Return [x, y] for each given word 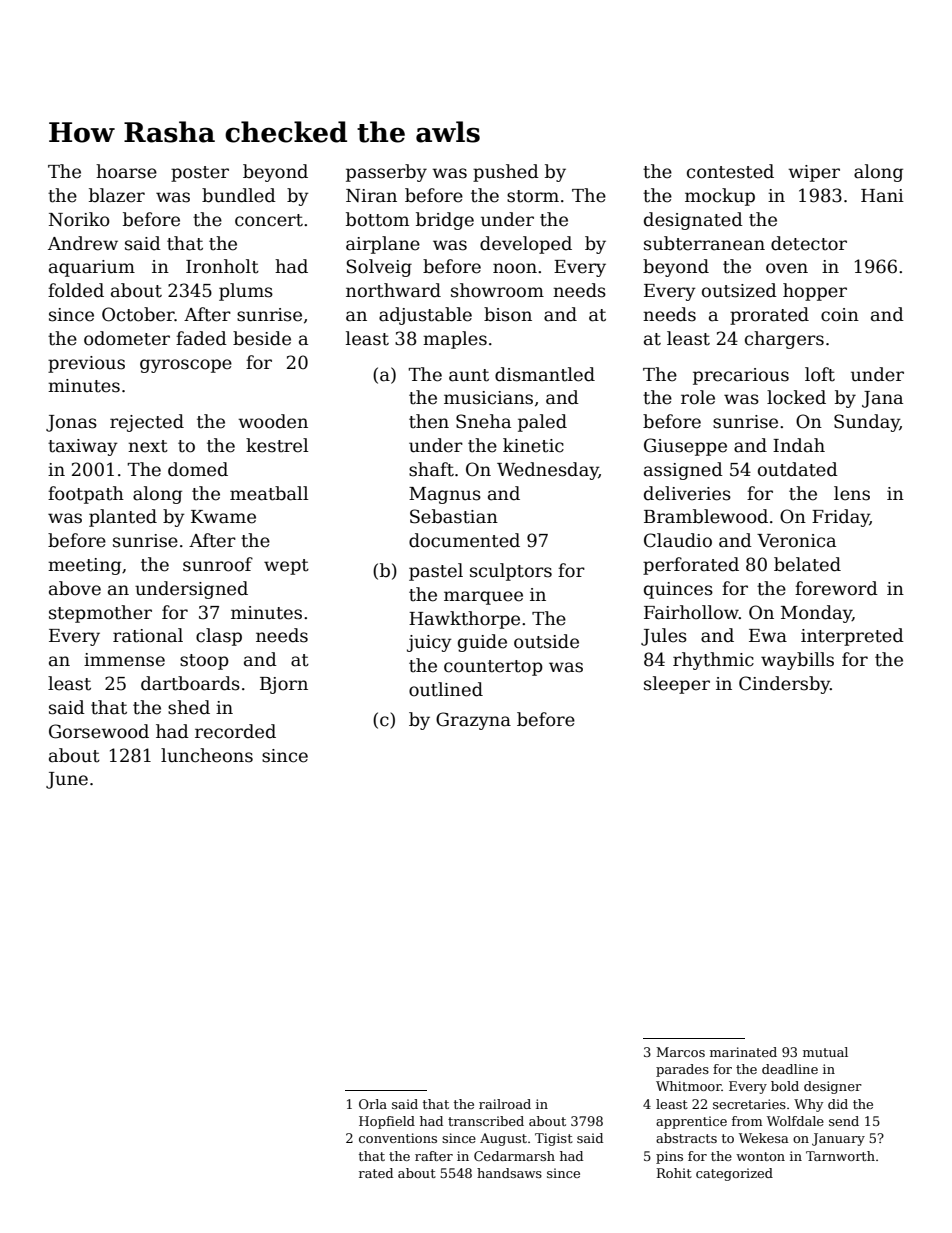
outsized [739, 290]
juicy [429, 643]
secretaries [749, 1104]
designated [693, 221]
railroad [505, 1104]
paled [542, 423]
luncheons [207, 755]
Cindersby [784, 685]
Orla [373, 1104]
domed [198, 469]
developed [526, 245]
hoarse [126, 171]
